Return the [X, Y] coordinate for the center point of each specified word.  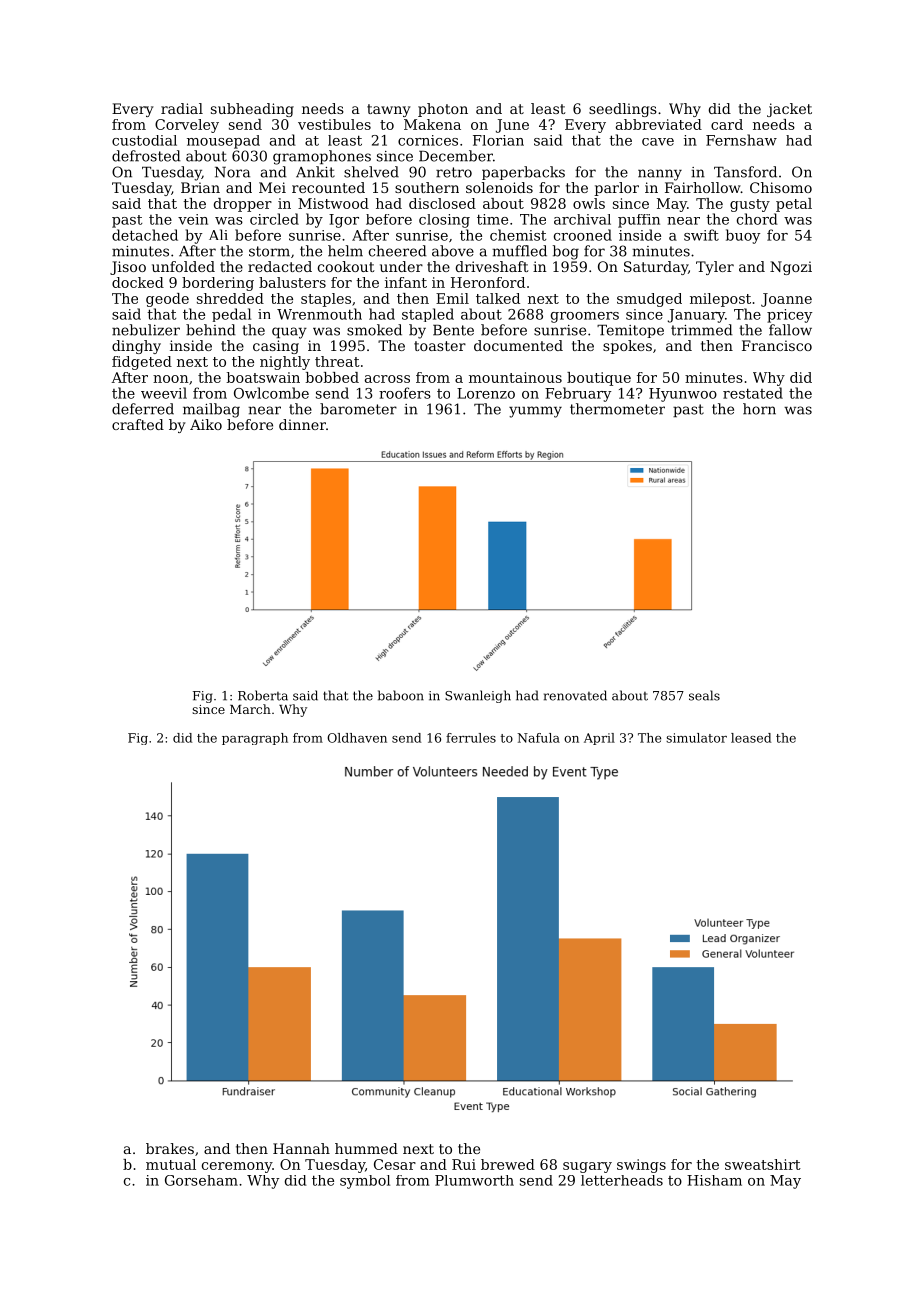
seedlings [623, 110]
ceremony [237, 1167]
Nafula [538, 738]
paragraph [255, 739]
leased [751, 738]
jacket [789, 110]
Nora [232, 172]
